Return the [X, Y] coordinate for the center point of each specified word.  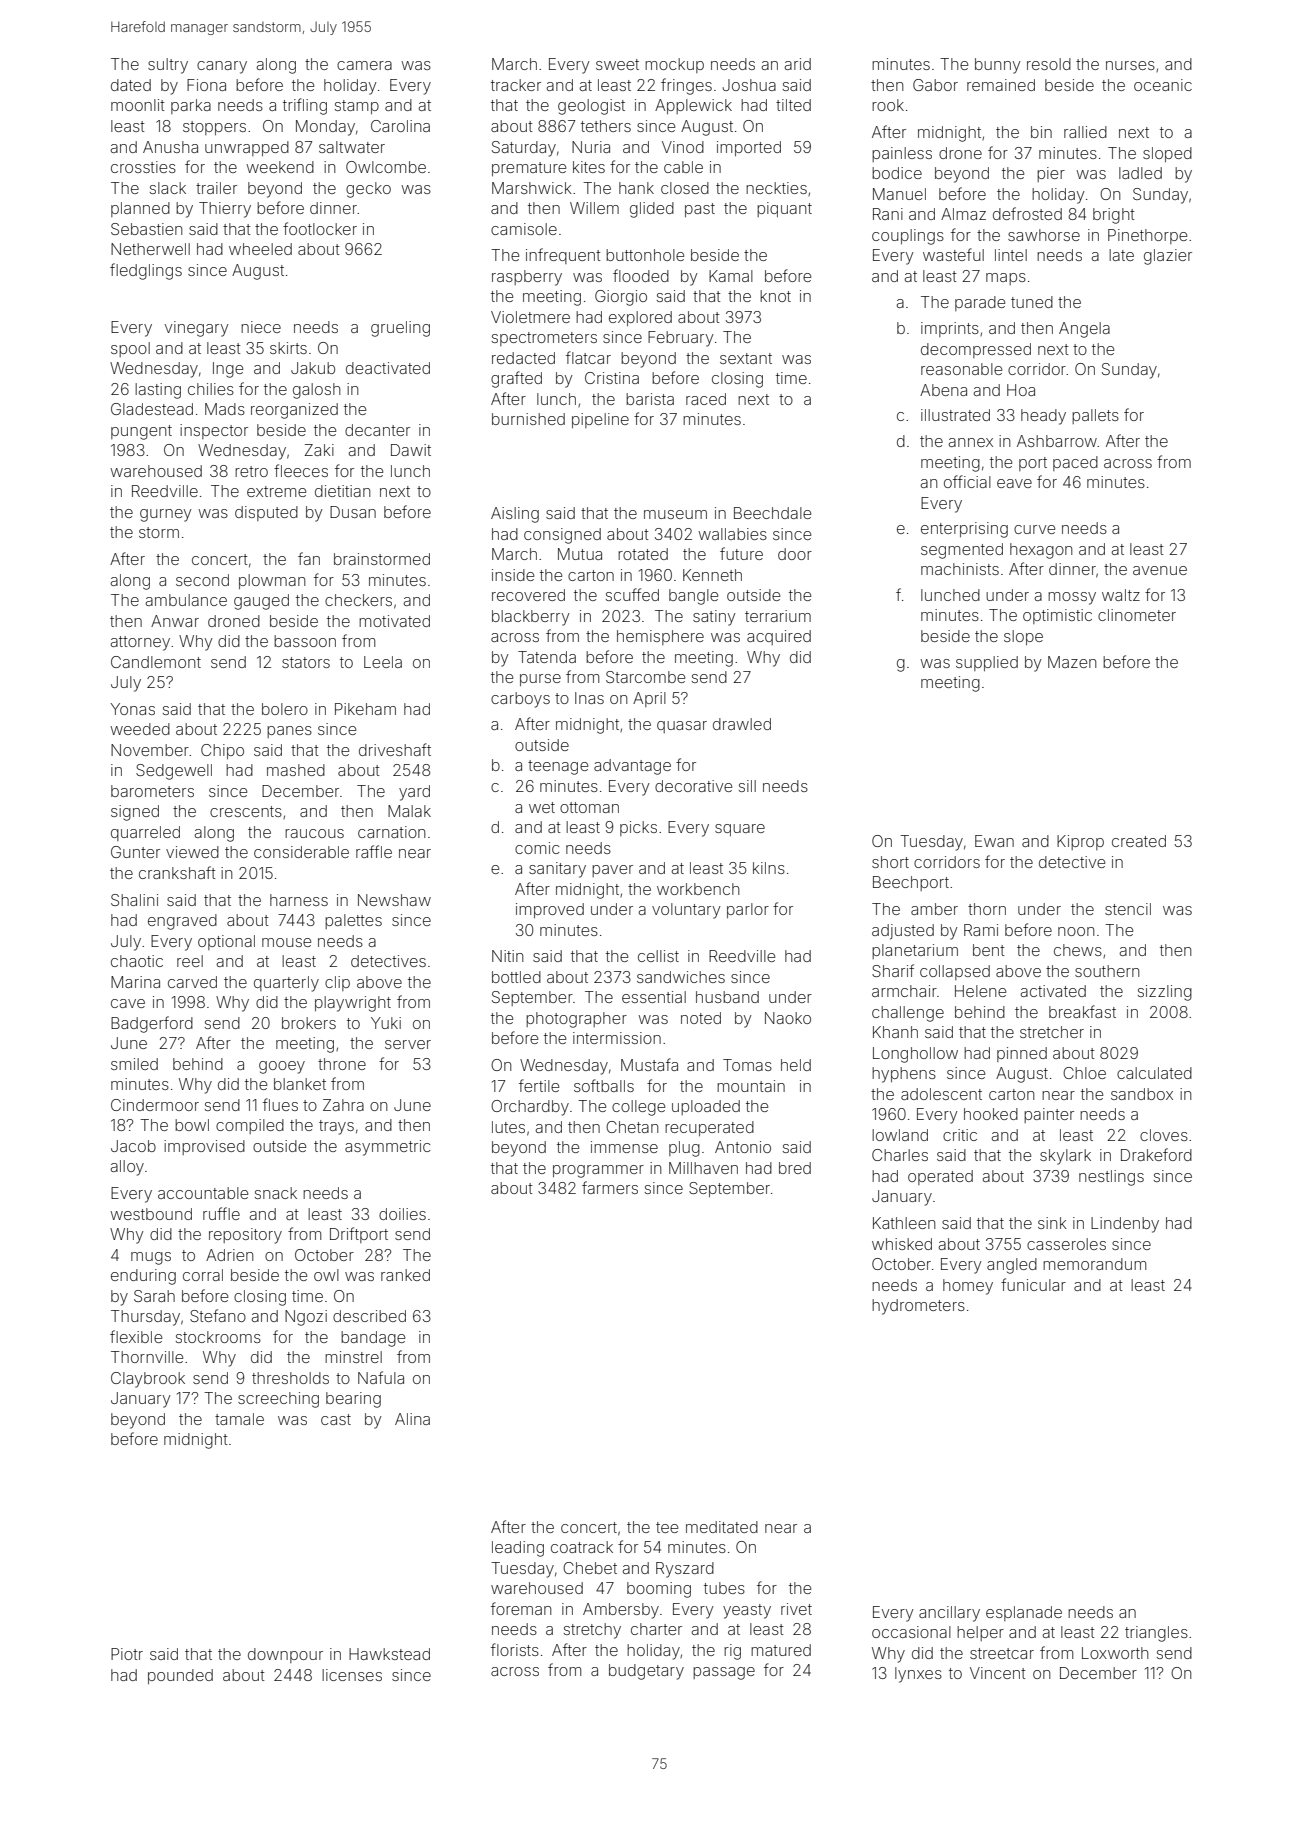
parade [980, 303]
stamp [357, 107]
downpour [285, 1655]
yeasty [747, 1611]
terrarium [778, 616]
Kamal [731, 276]
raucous [314, 833]
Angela [1084, 330]
